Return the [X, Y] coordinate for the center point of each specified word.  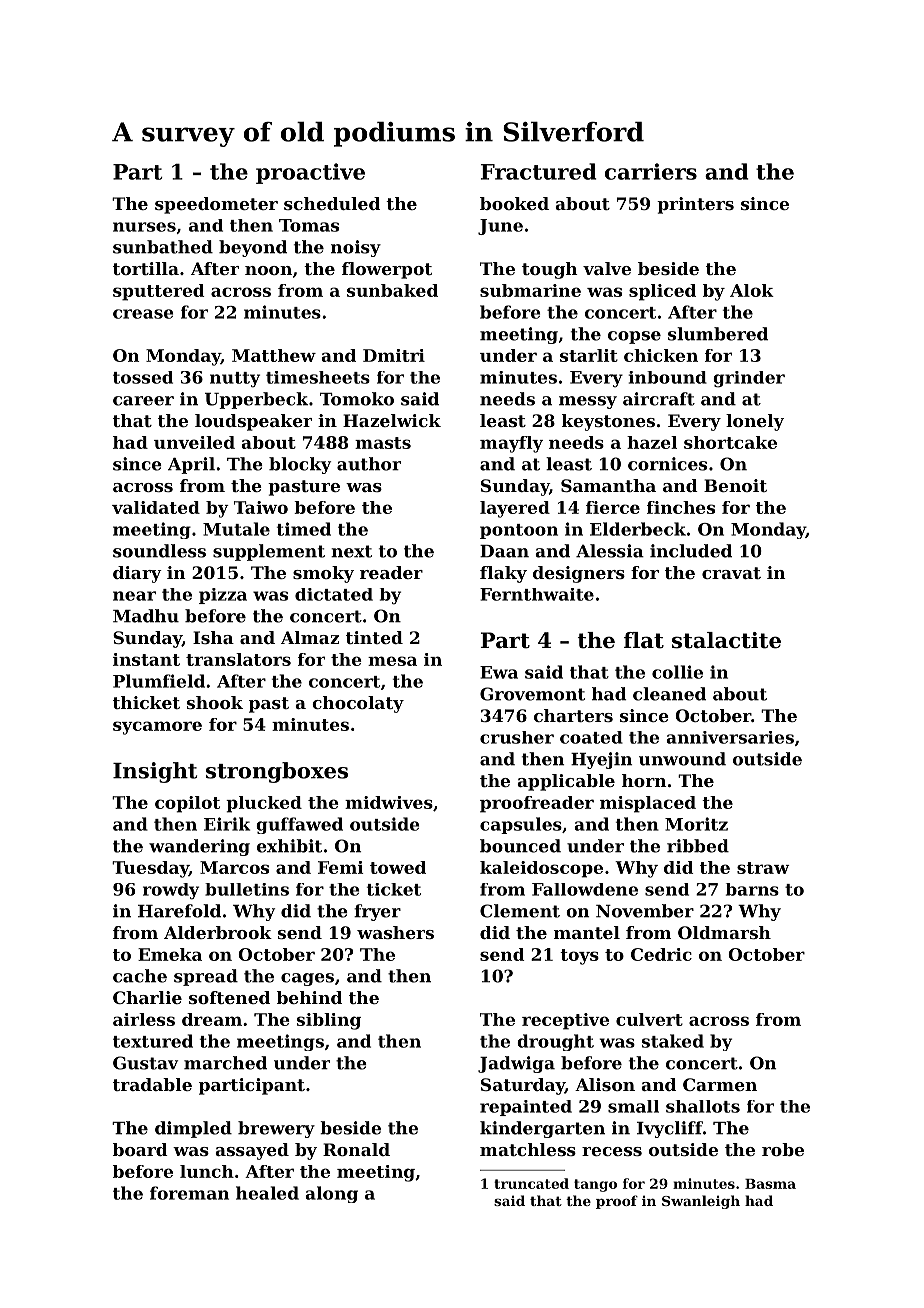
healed [267, 1193]
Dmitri [394, 355]
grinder [749, 379]
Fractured [538, 171]
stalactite [726, 640]
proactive [310, 173]
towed [398, 867]
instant [146, 659]
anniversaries [730, 737]
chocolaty [358, 704]
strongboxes [277, 772]
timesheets [318, 377]
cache [140, 976]
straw [763, 868]
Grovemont [532, 694]
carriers [651, 171]
